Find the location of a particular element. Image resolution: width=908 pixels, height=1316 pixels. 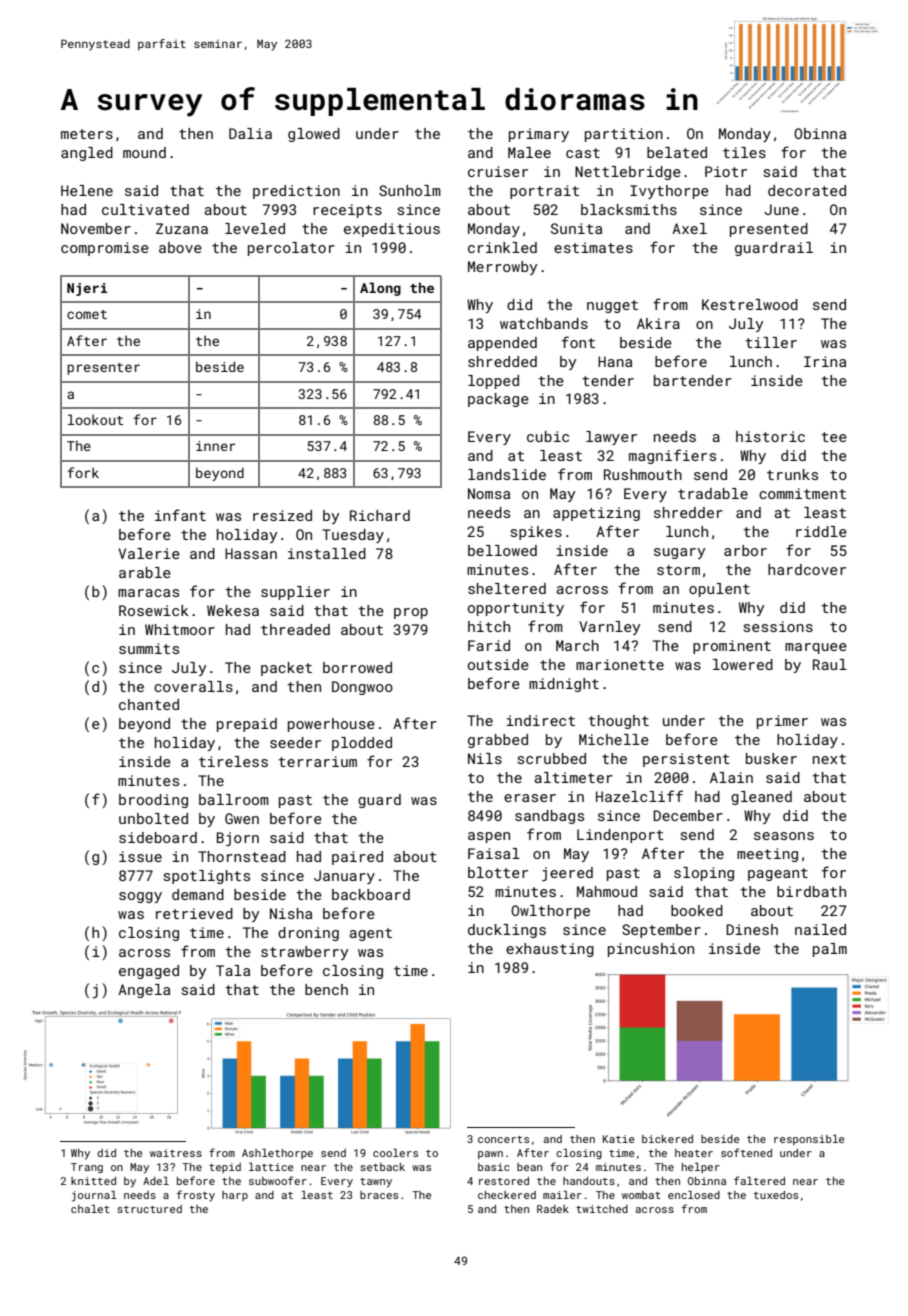

chanted is located at coordinates (149, 704).
